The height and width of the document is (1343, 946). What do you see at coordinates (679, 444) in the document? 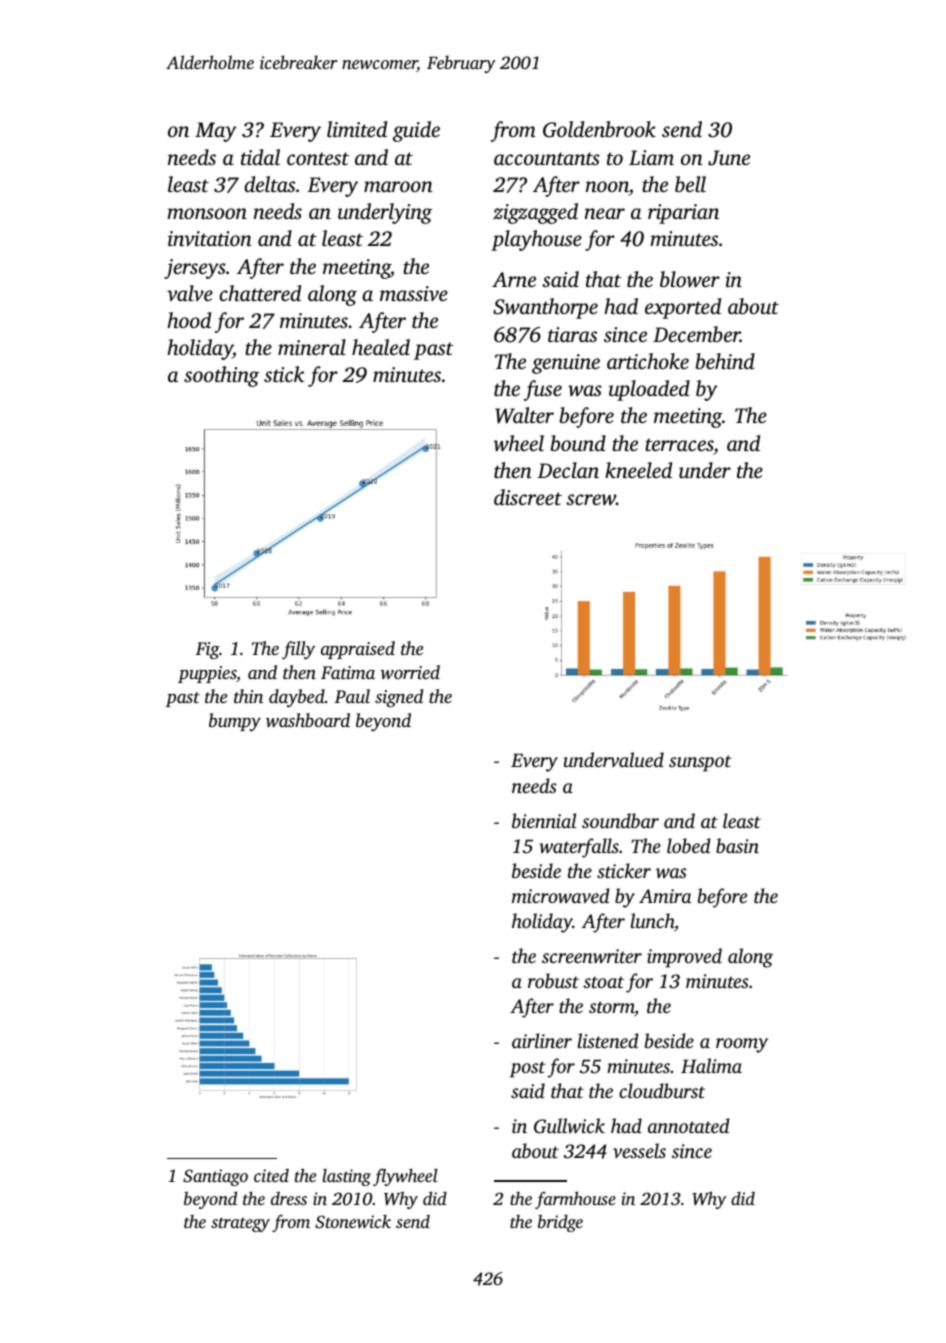
I see `terraces` at bounding box center [679, 444].
